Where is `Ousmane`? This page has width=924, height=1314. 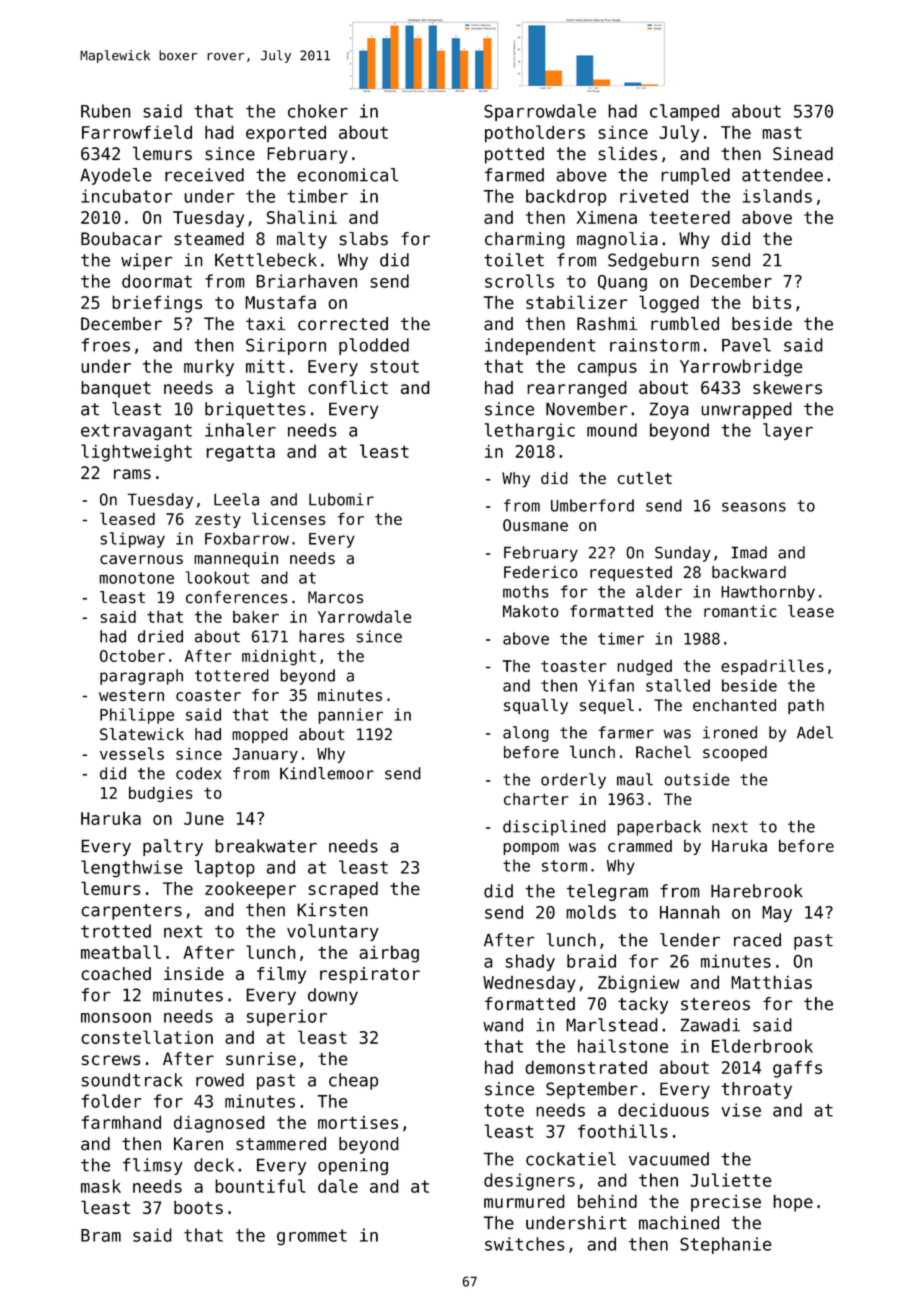 Ousmane is located at coordinates (535, 525).
